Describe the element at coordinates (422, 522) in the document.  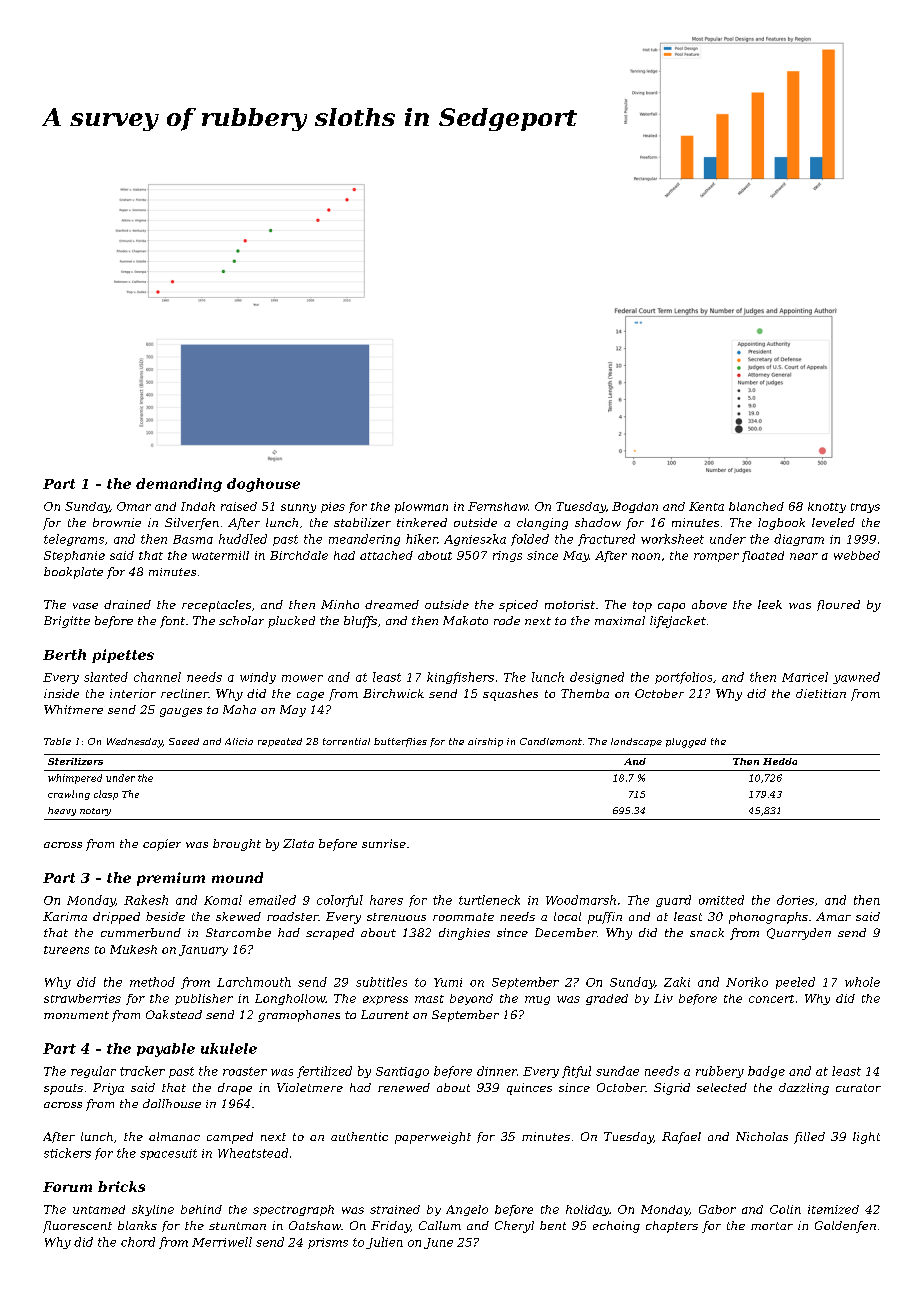
I see `tinkered` at that location.
